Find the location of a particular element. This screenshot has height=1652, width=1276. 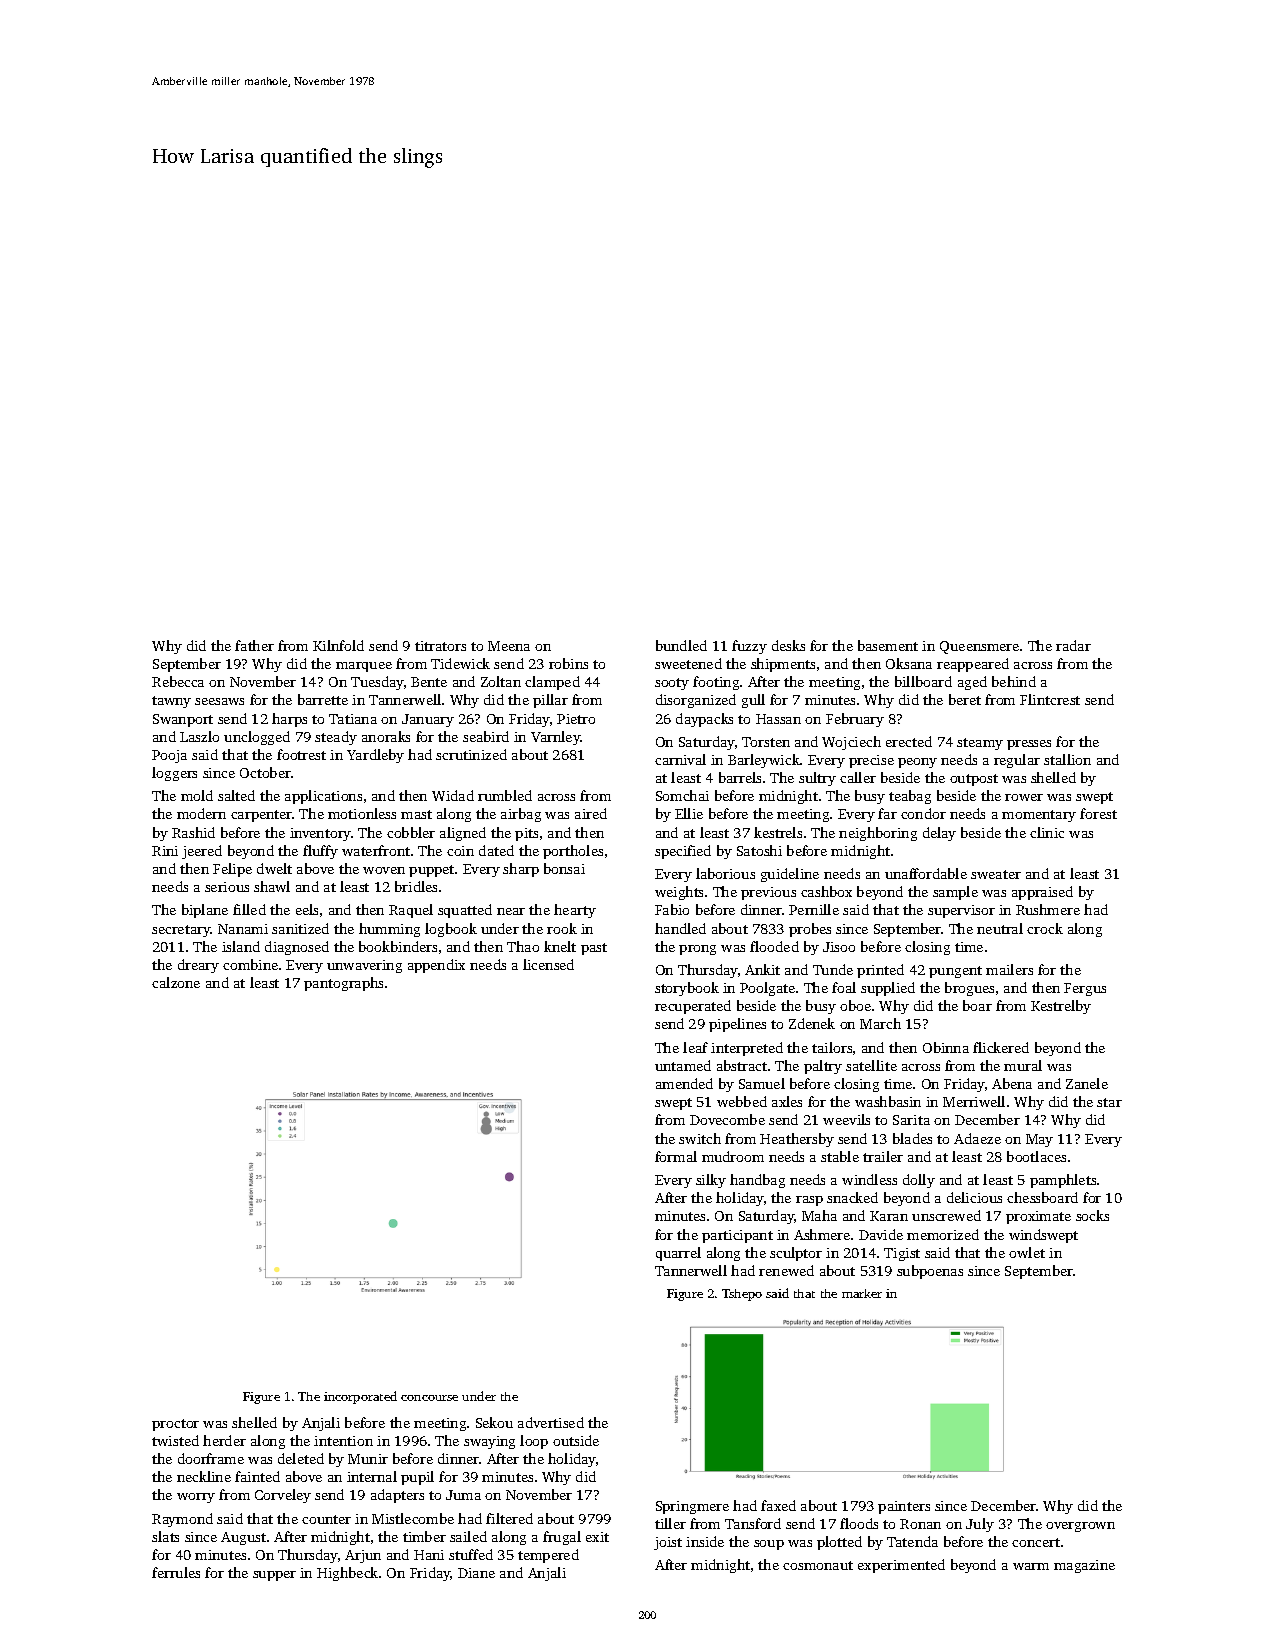

timber is located at coordinates (424, 1536).
